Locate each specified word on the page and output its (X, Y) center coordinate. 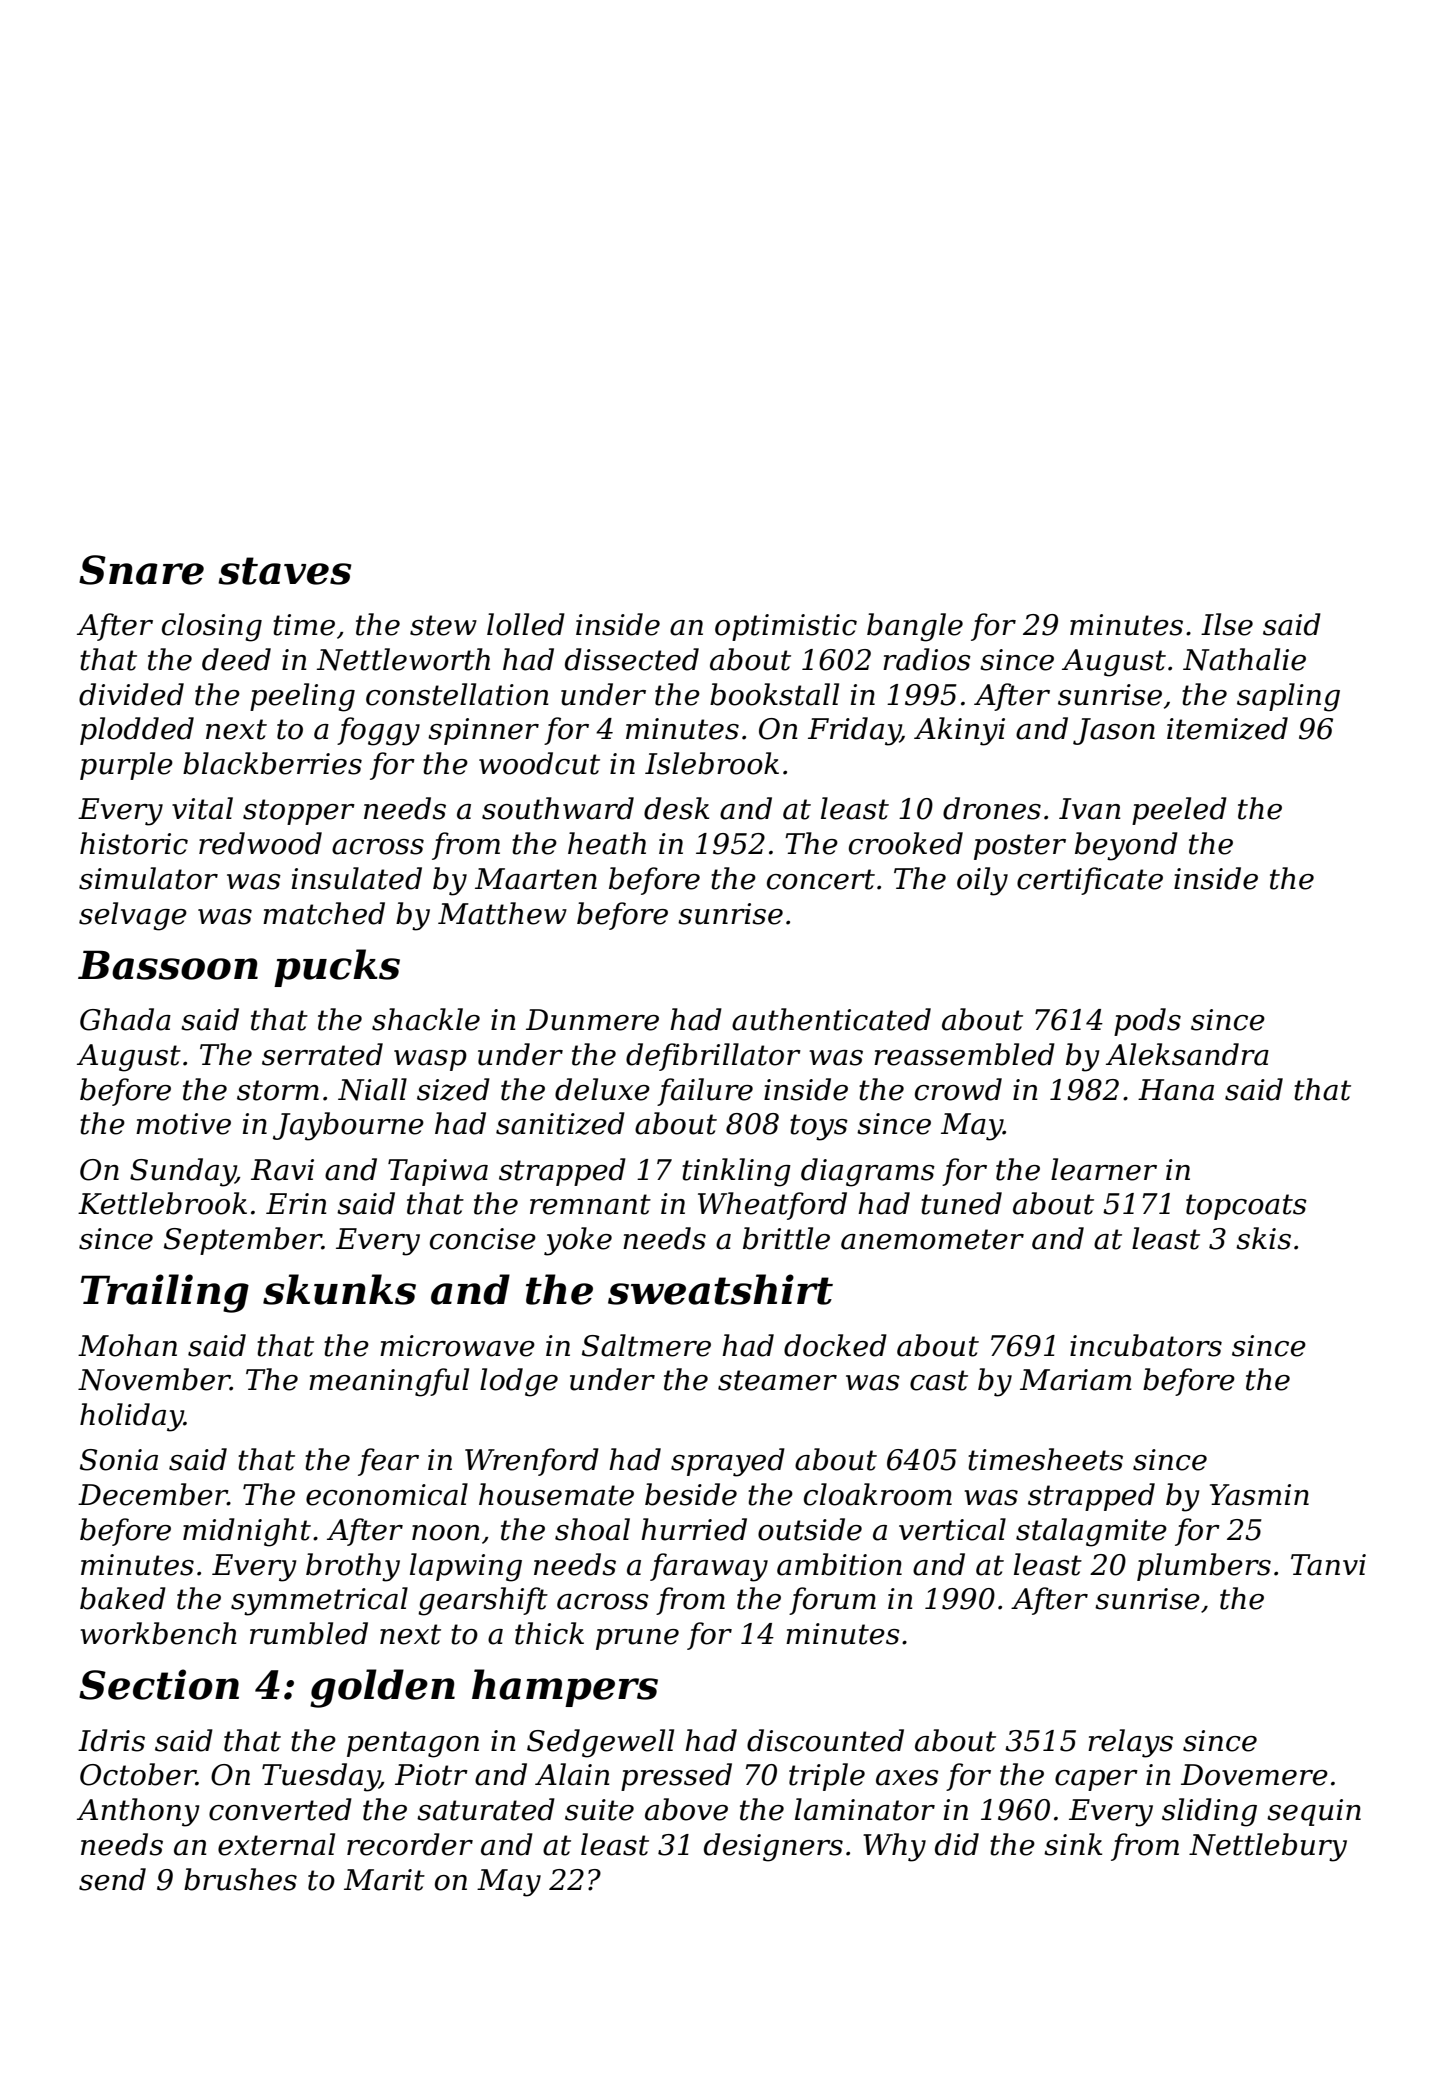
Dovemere (1254, 1775)
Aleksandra (1187, 1054)
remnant (590, 1204)
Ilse (1227, 624)
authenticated (831, 1019)
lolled (526, 624)
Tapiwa (438, 1172)
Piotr (431, 1775)
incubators (1146, 1345)
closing (212, 627)
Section (159, 1684)
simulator (148, 878)
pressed (676, 1777)
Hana (1176, 1090)
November (154, 1379)
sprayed (728, 1462)
